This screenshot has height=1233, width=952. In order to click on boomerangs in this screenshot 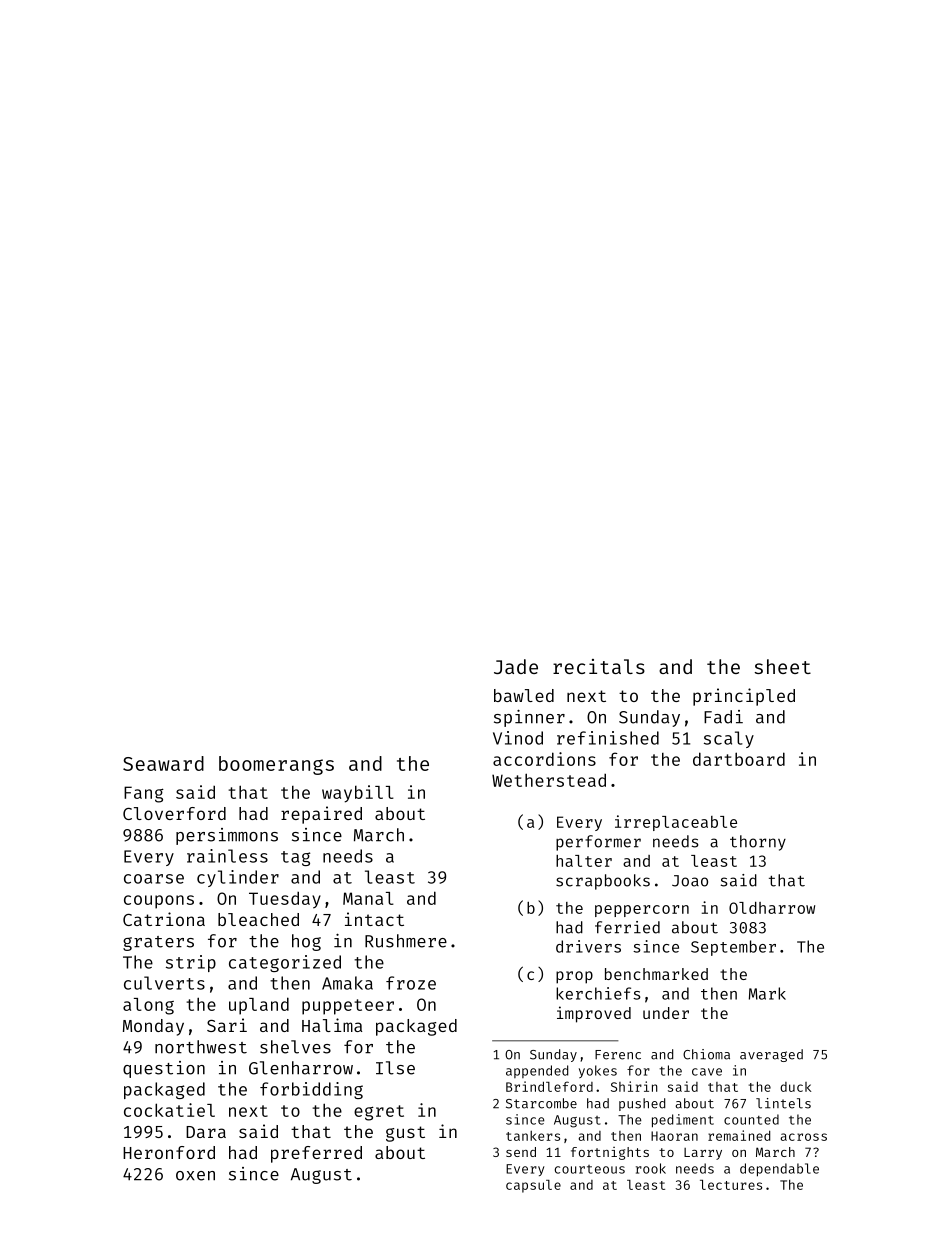, I will do `click(276, 765)`.
